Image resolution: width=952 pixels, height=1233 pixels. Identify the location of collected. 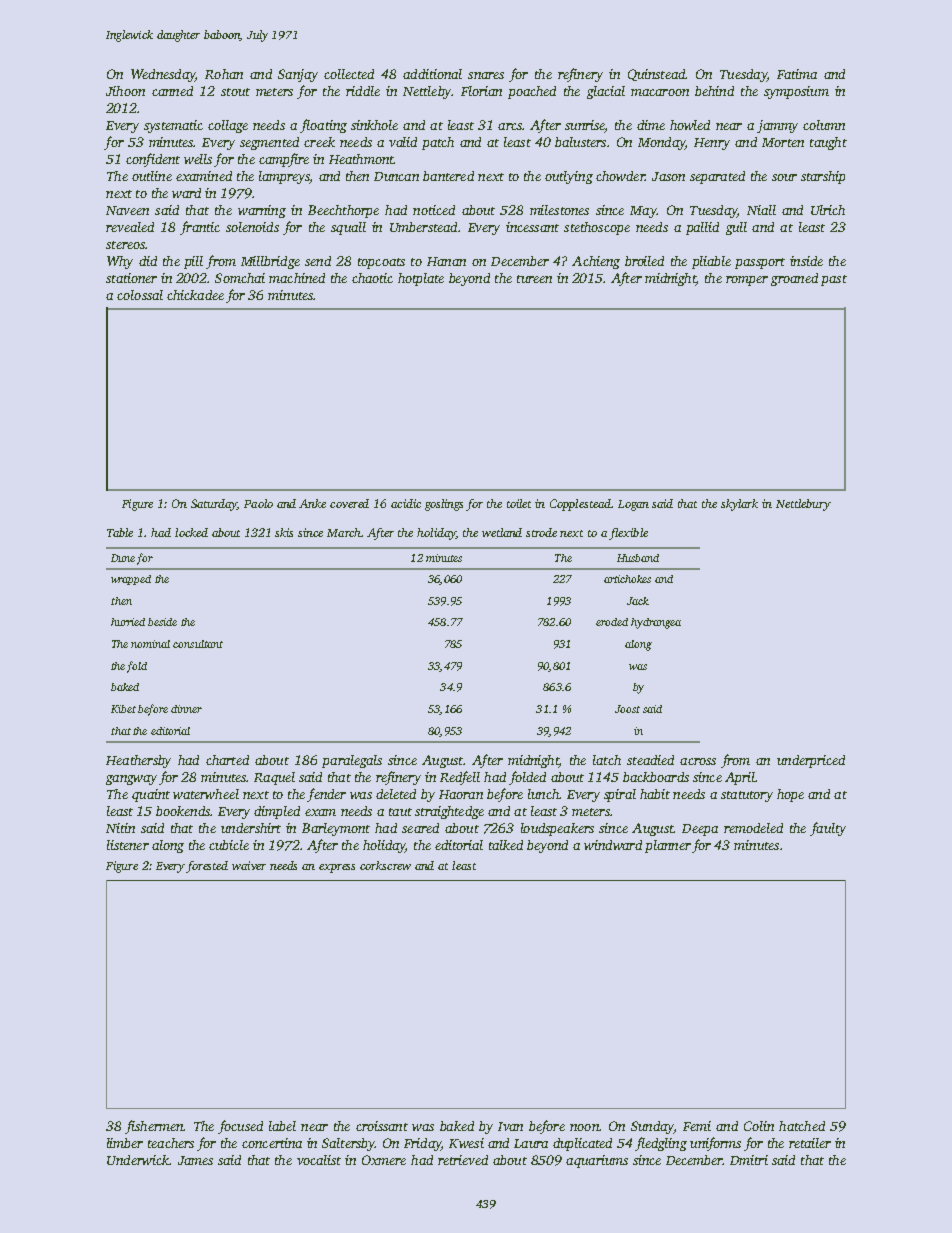
(349, 74).
